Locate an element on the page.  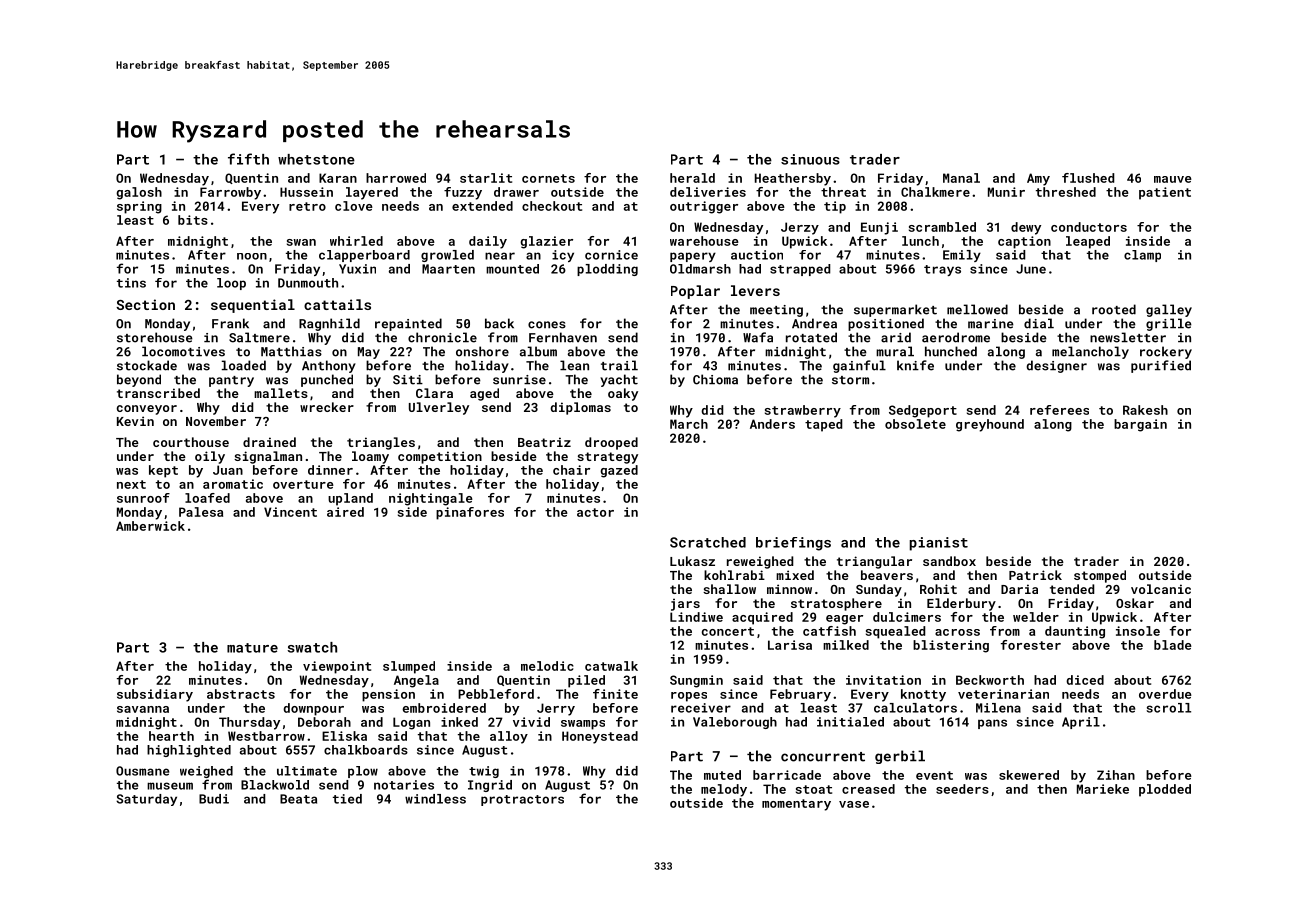
jars is located at coordinates (685, 604).
